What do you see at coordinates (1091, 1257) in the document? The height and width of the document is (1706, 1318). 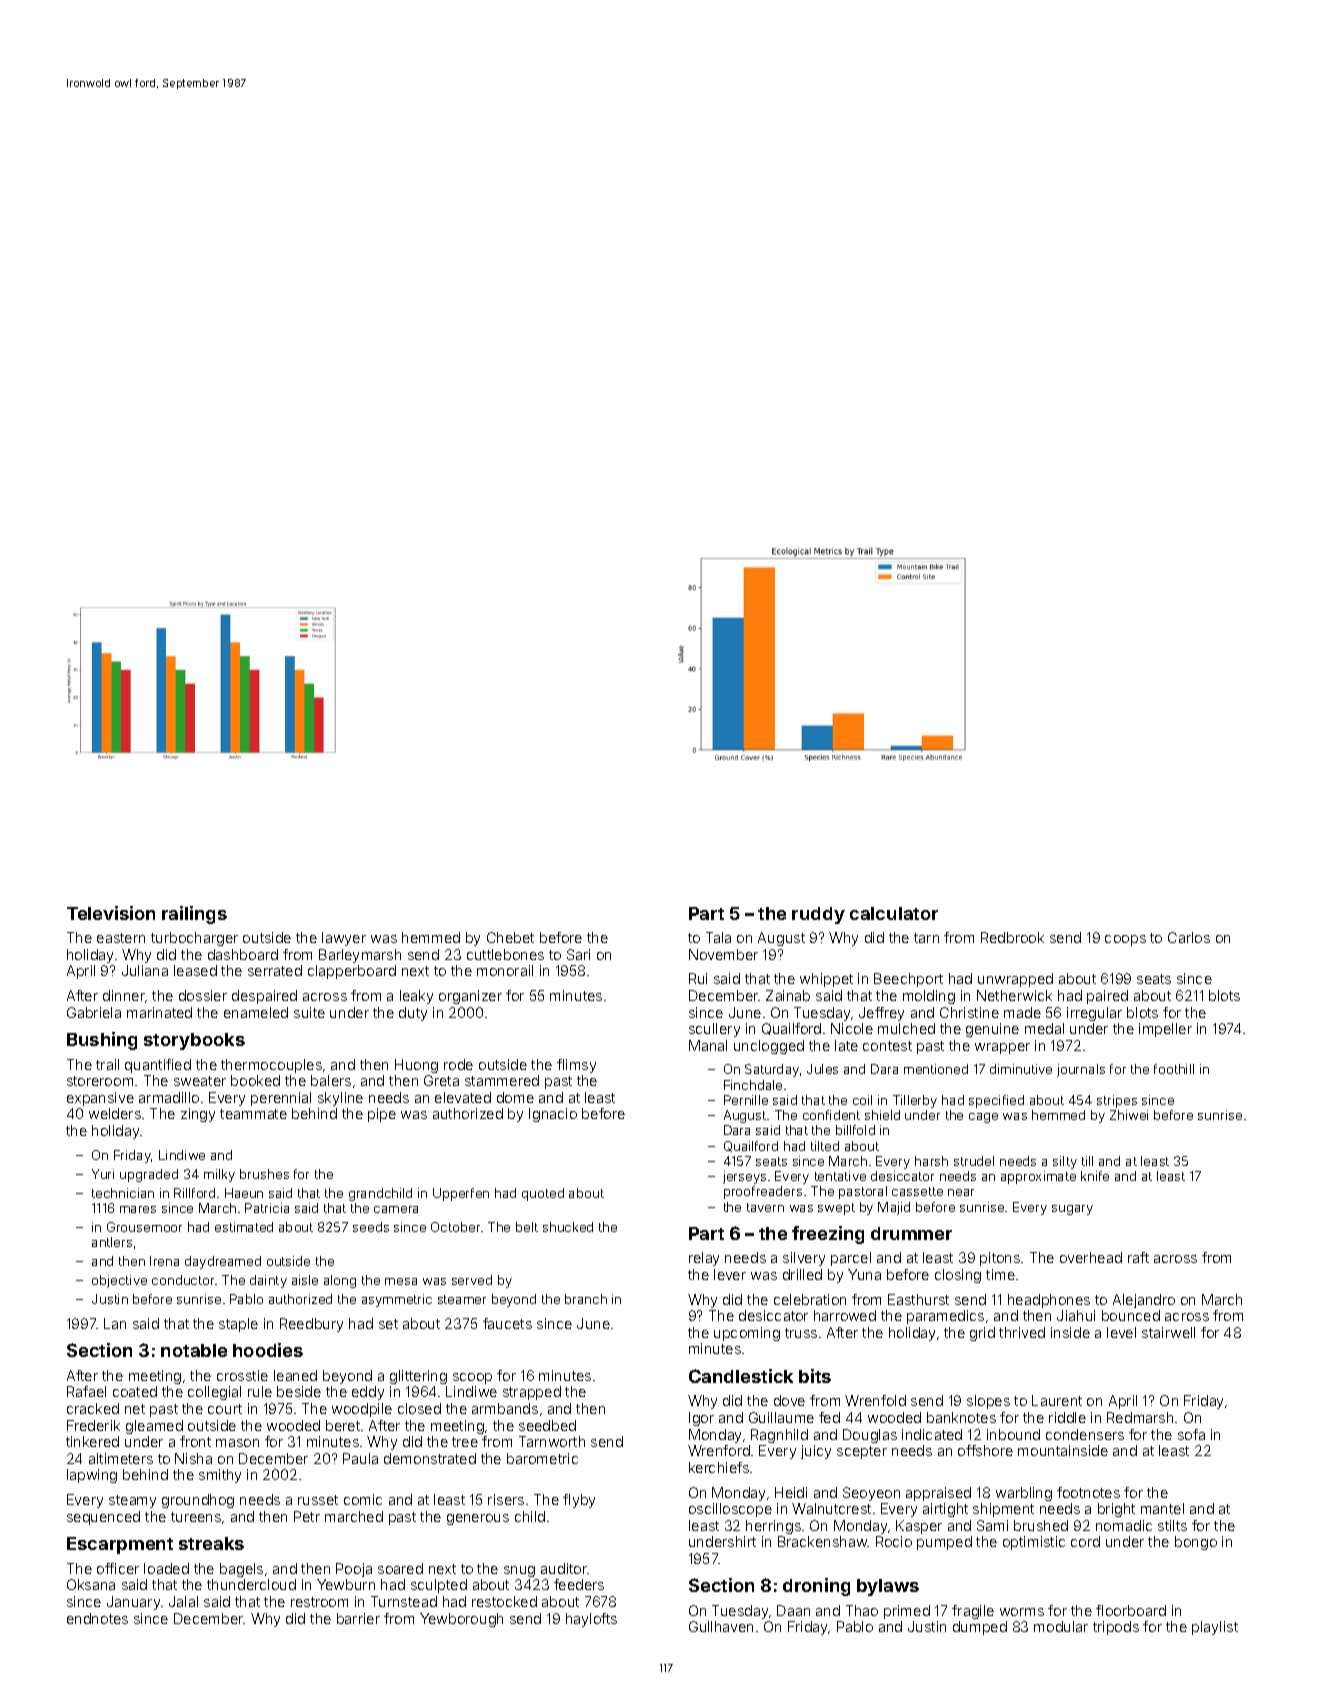 I see `overhead` at bounding box center [1091, 1257].
